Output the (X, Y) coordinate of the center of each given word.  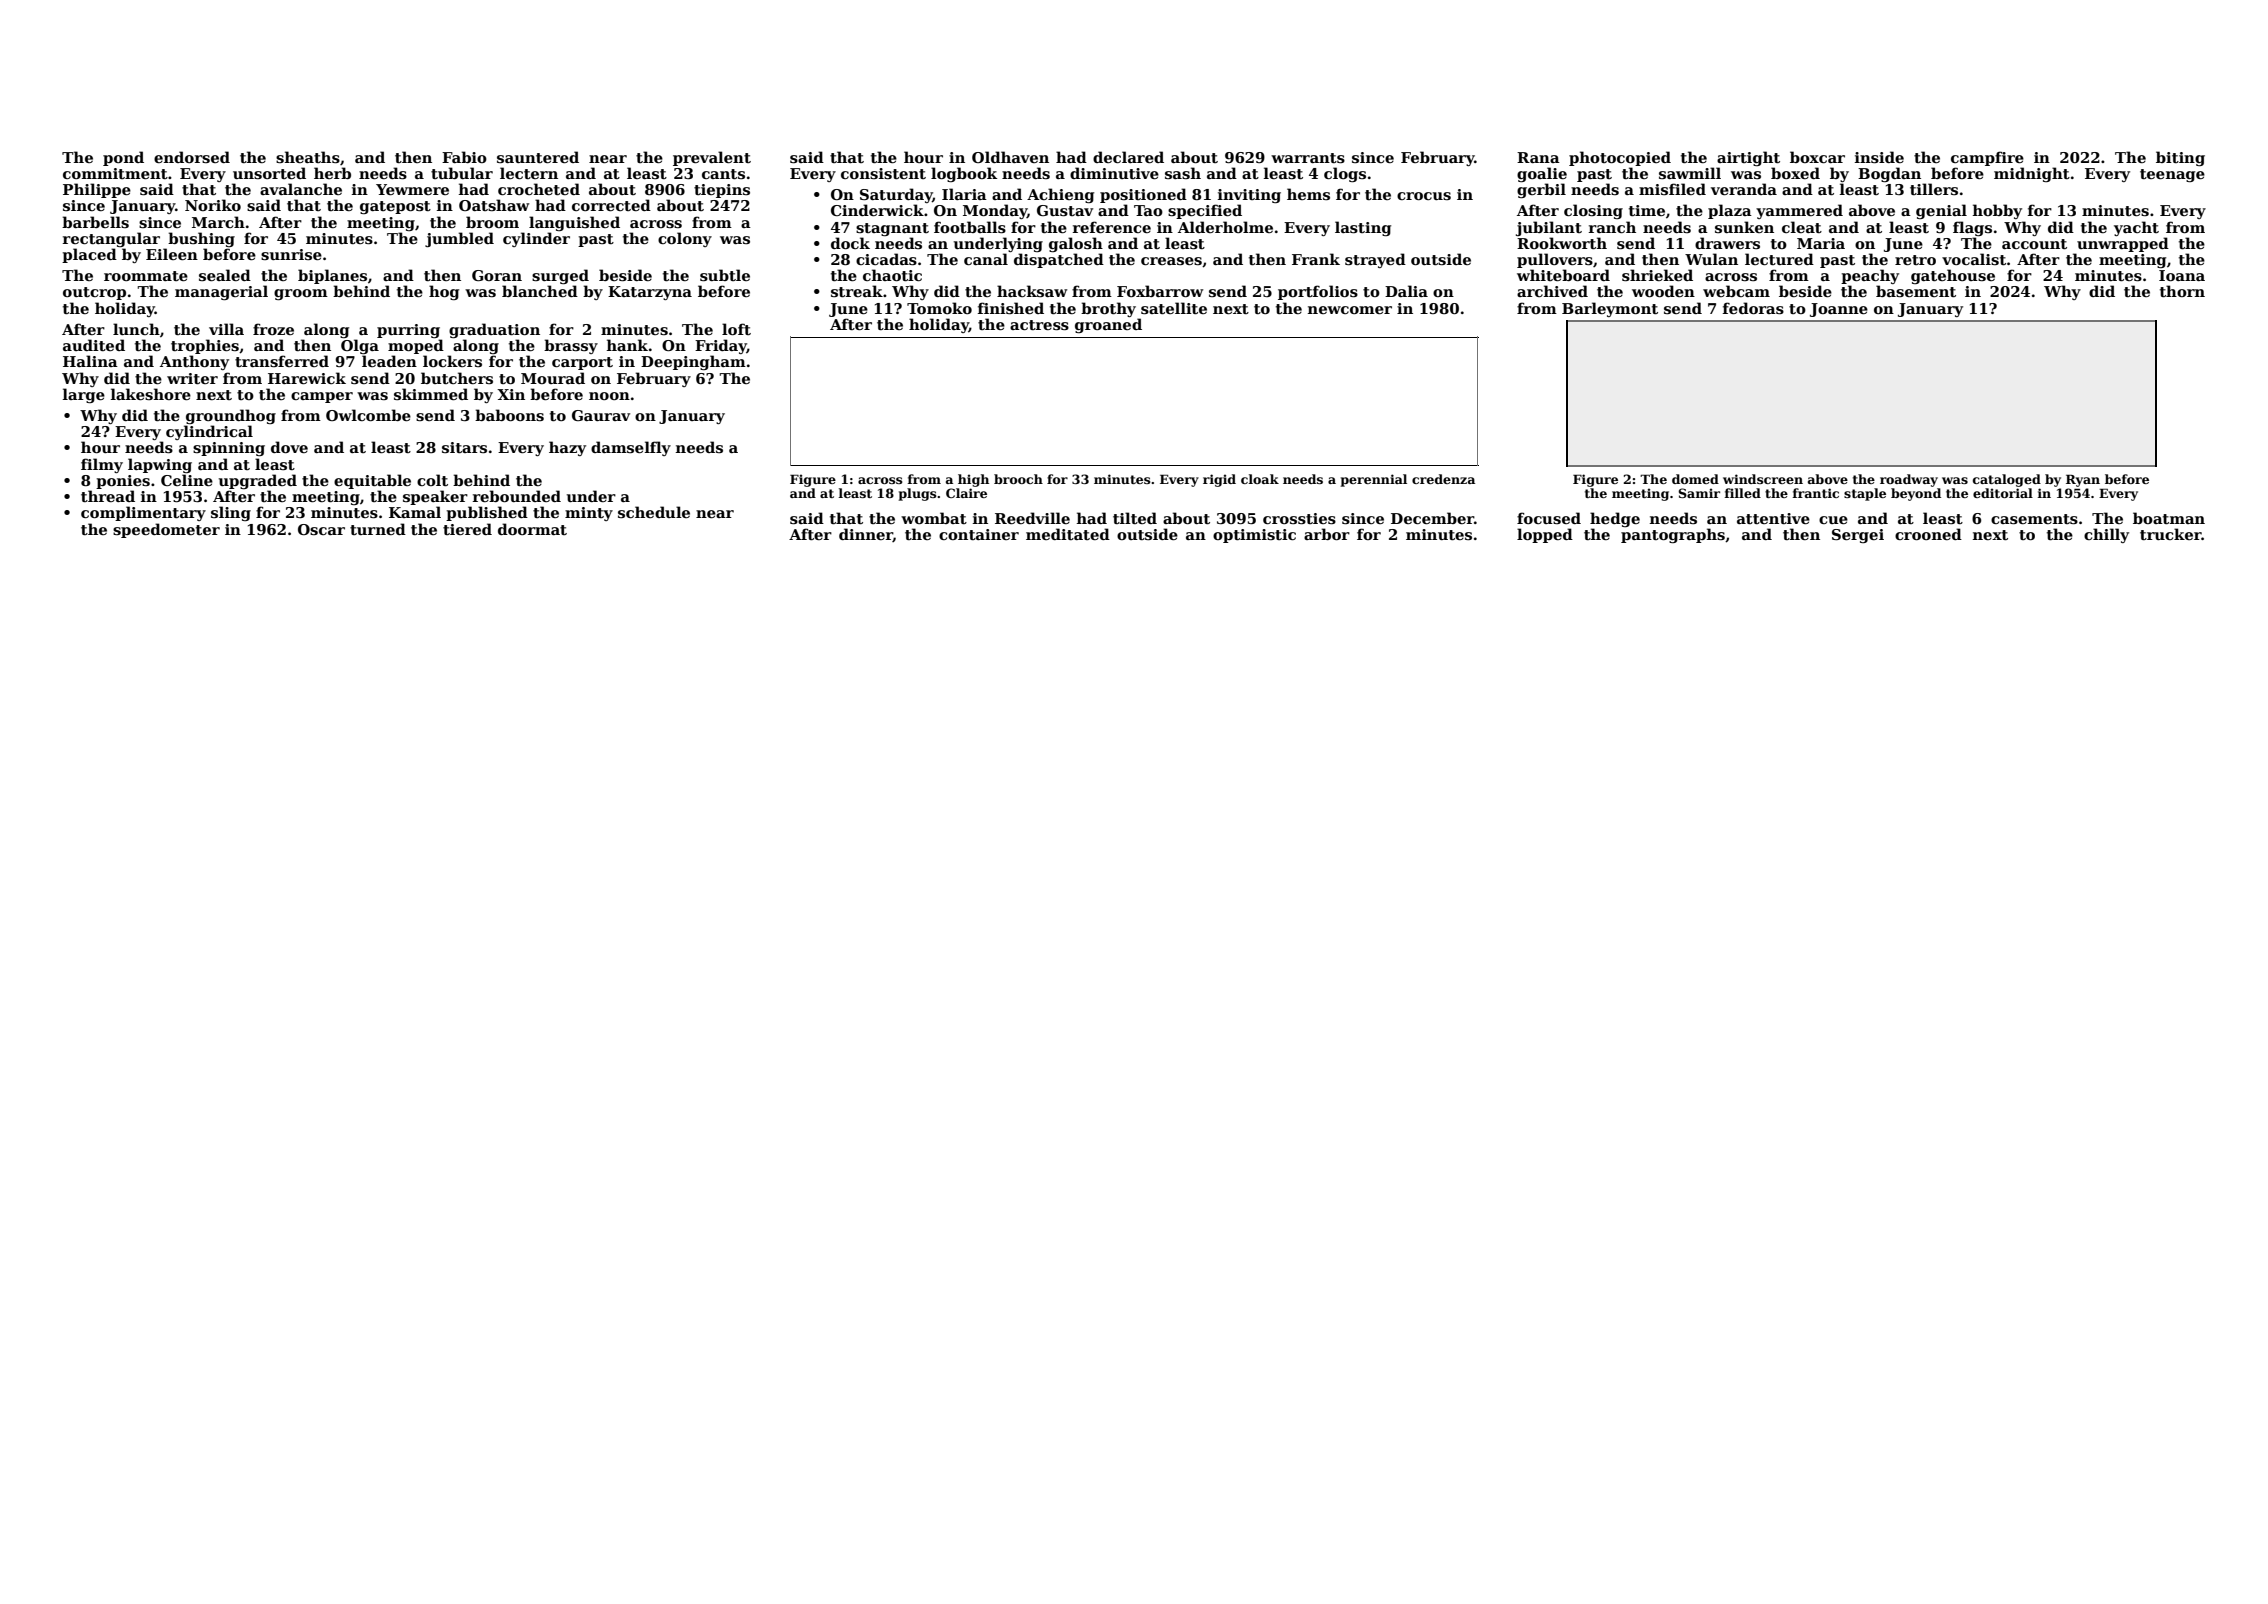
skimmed (431, 394)
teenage (2172, 175)
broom (492, 222)
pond (123, 158)
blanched (540, 291)
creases (1171, 261)
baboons (509, 415)
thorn (2182, 291)
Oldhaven (1010, 157)
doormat (532, 529)
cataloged (2007, 480)
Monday (995, 211)
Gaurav (601, 415)
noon (609, 396)
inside (1879, 157)
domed (1695, 479)
